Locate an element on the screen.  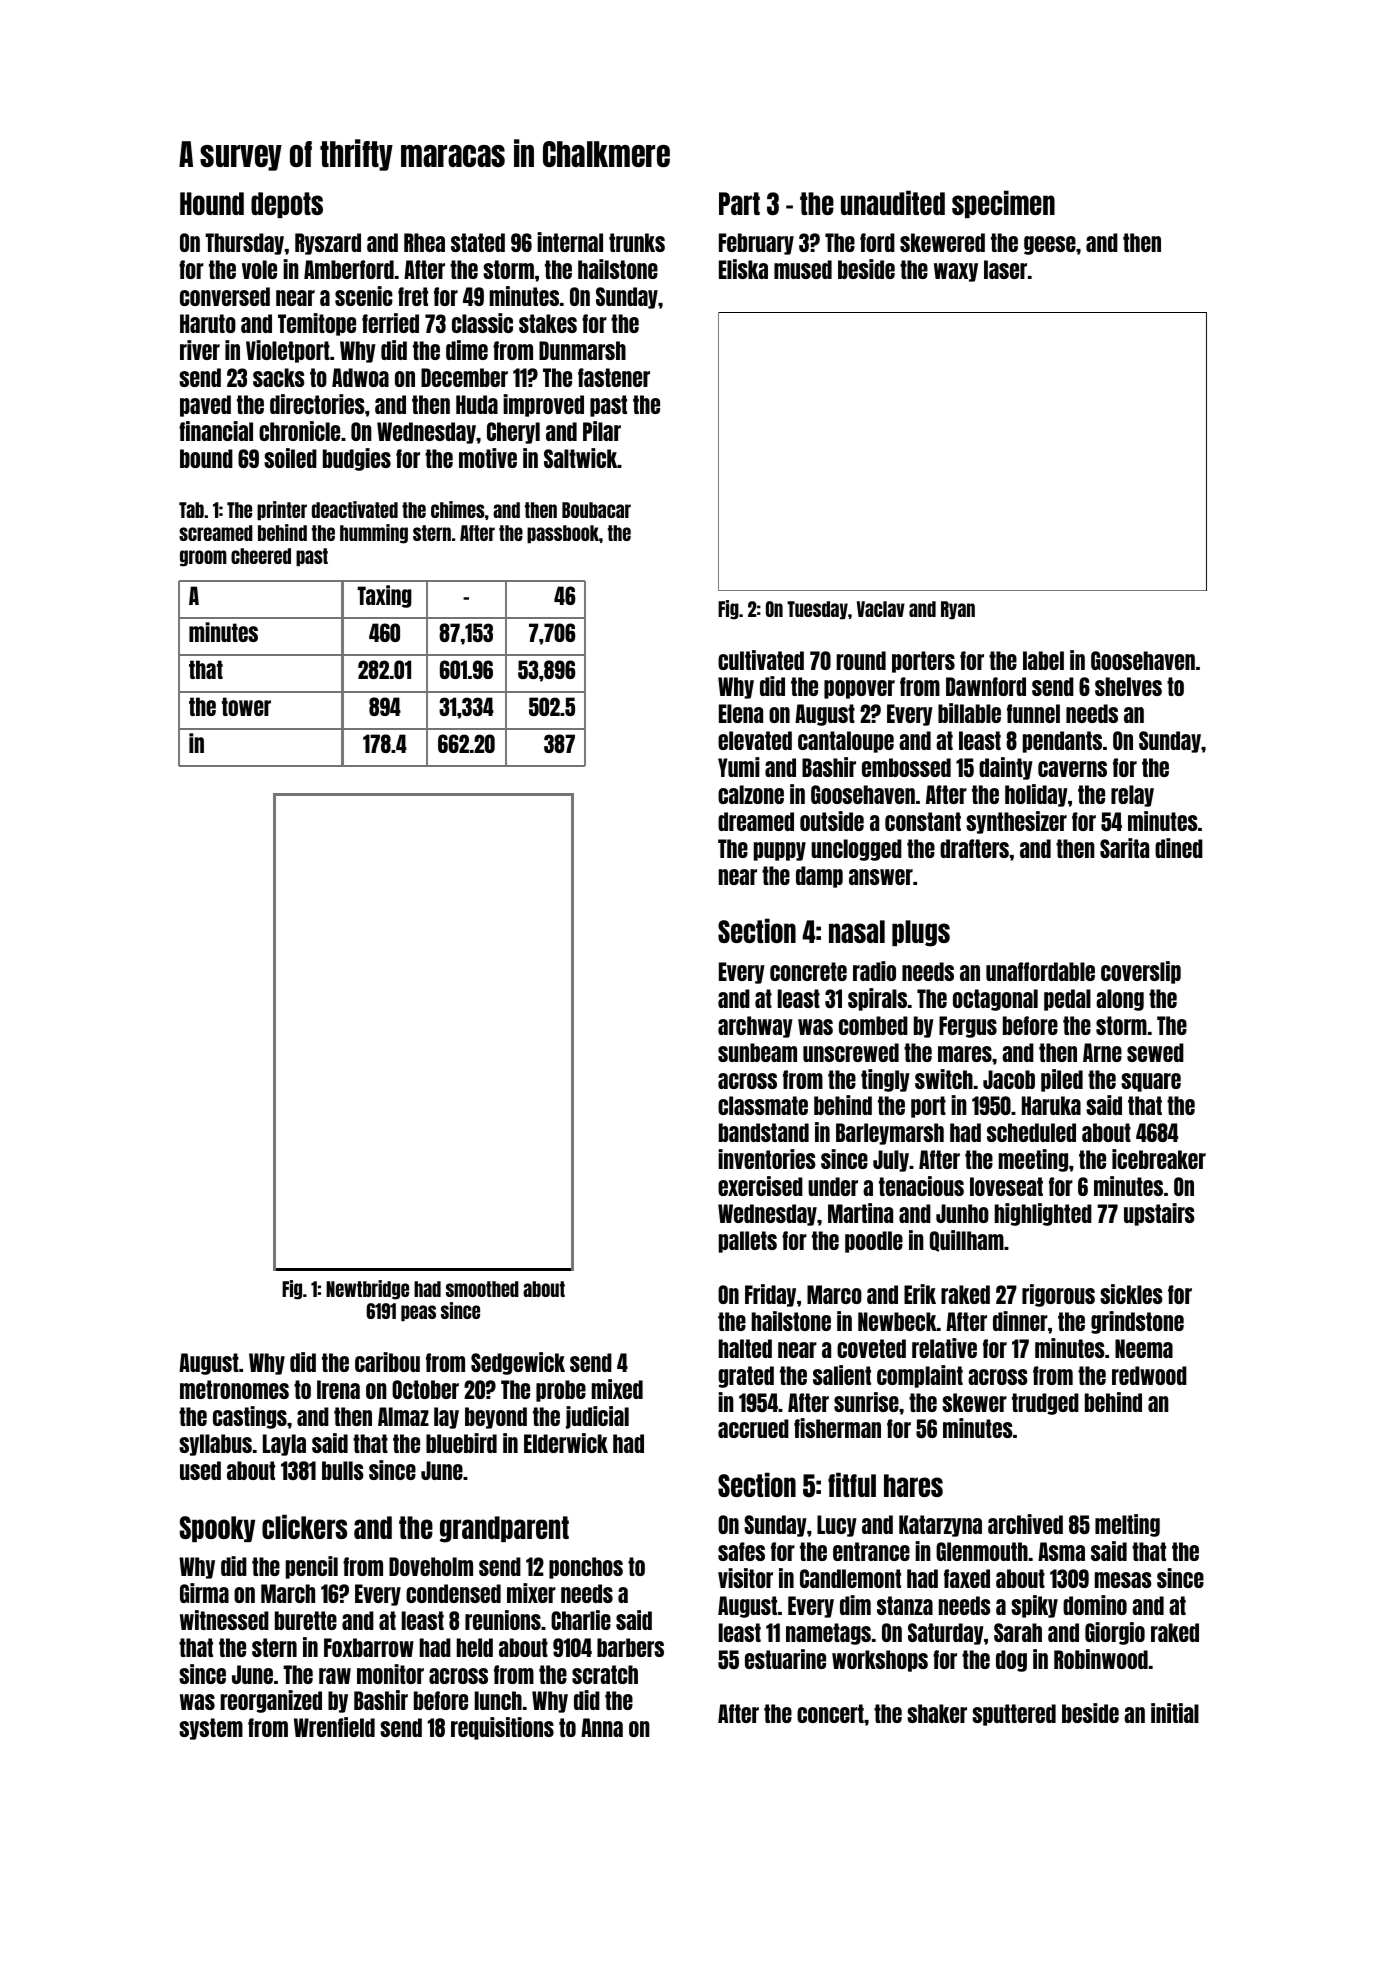
sewed is located at coordinates (1155, 1052).
